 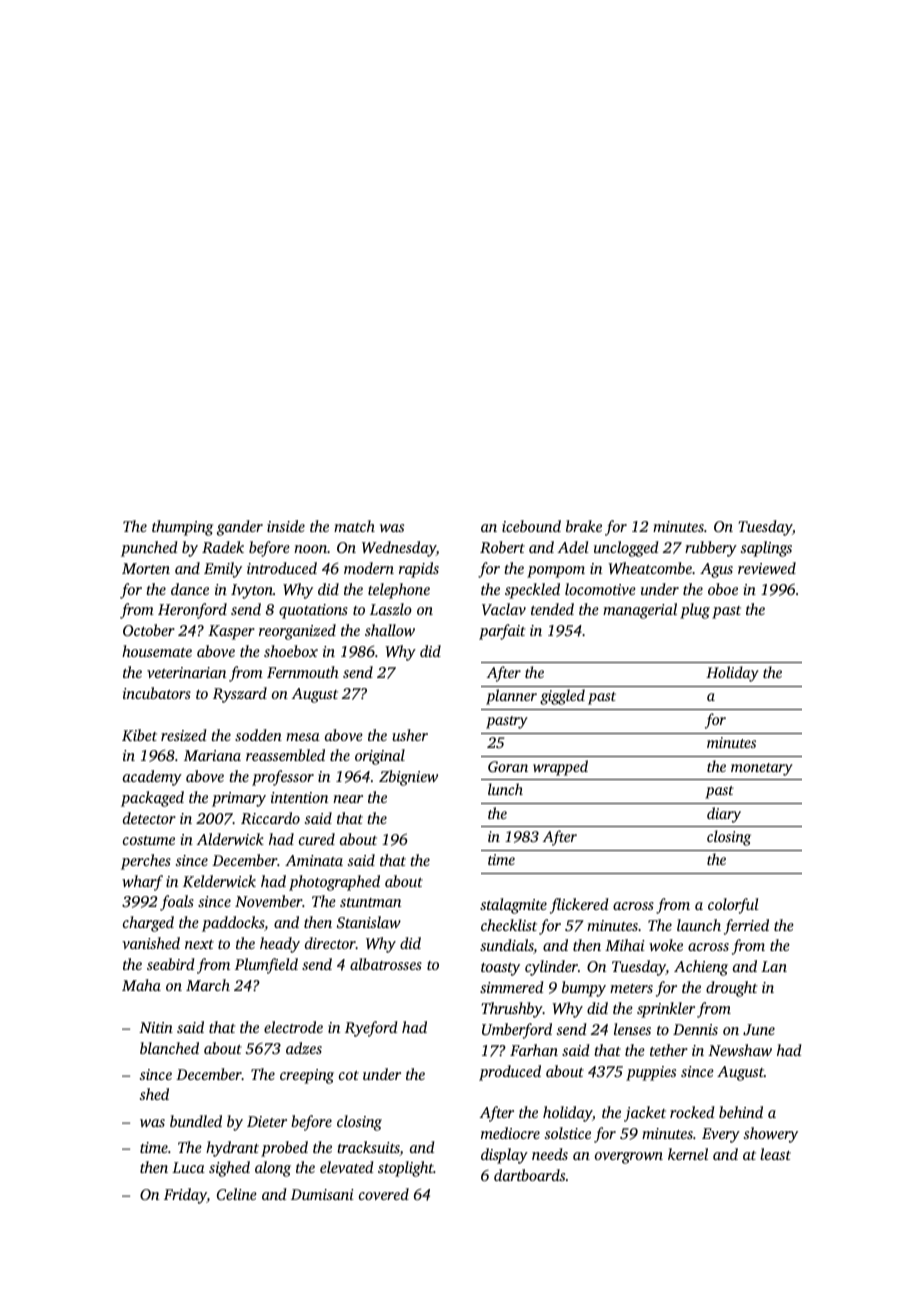 What do you see at coordinates (139, 735) in the page?
I see `Kibet` at bounding box center [139, 735].
